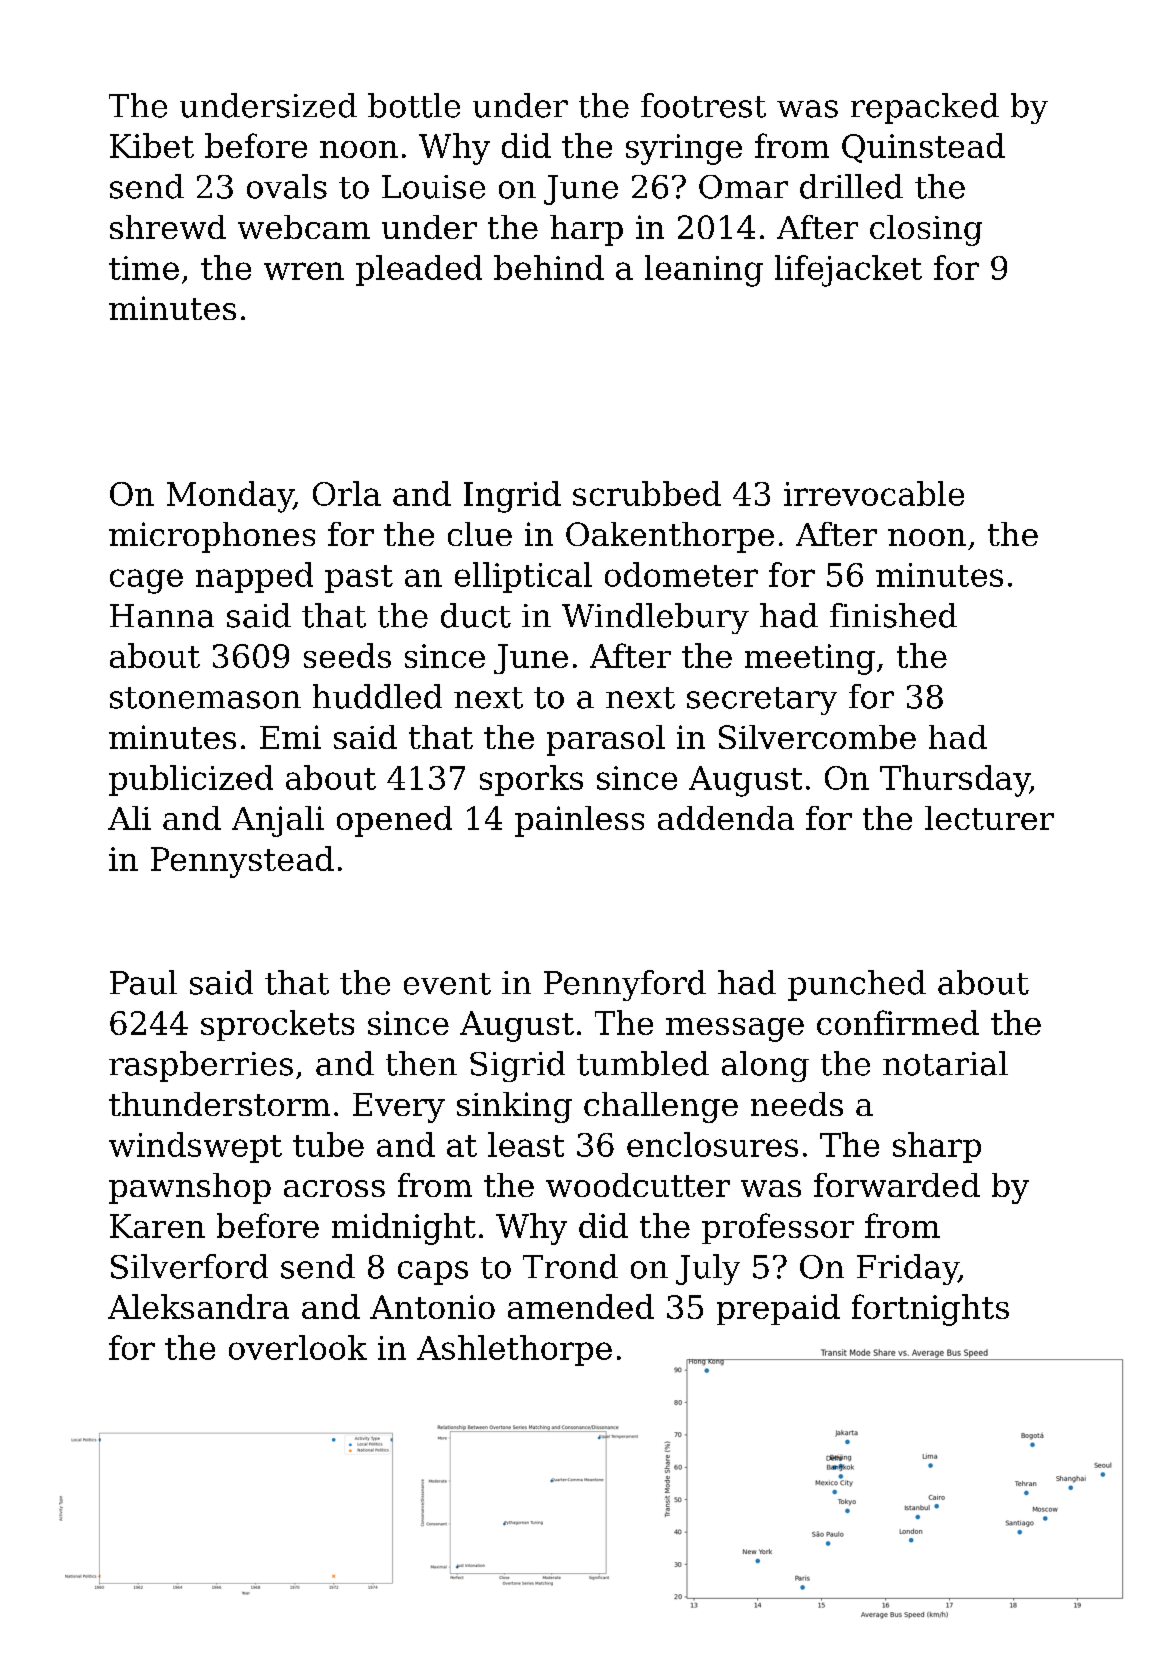  What do you see at coordinates (189, 1266) in the page?
I see `Silverford` at bounding box center [189, 1266].
